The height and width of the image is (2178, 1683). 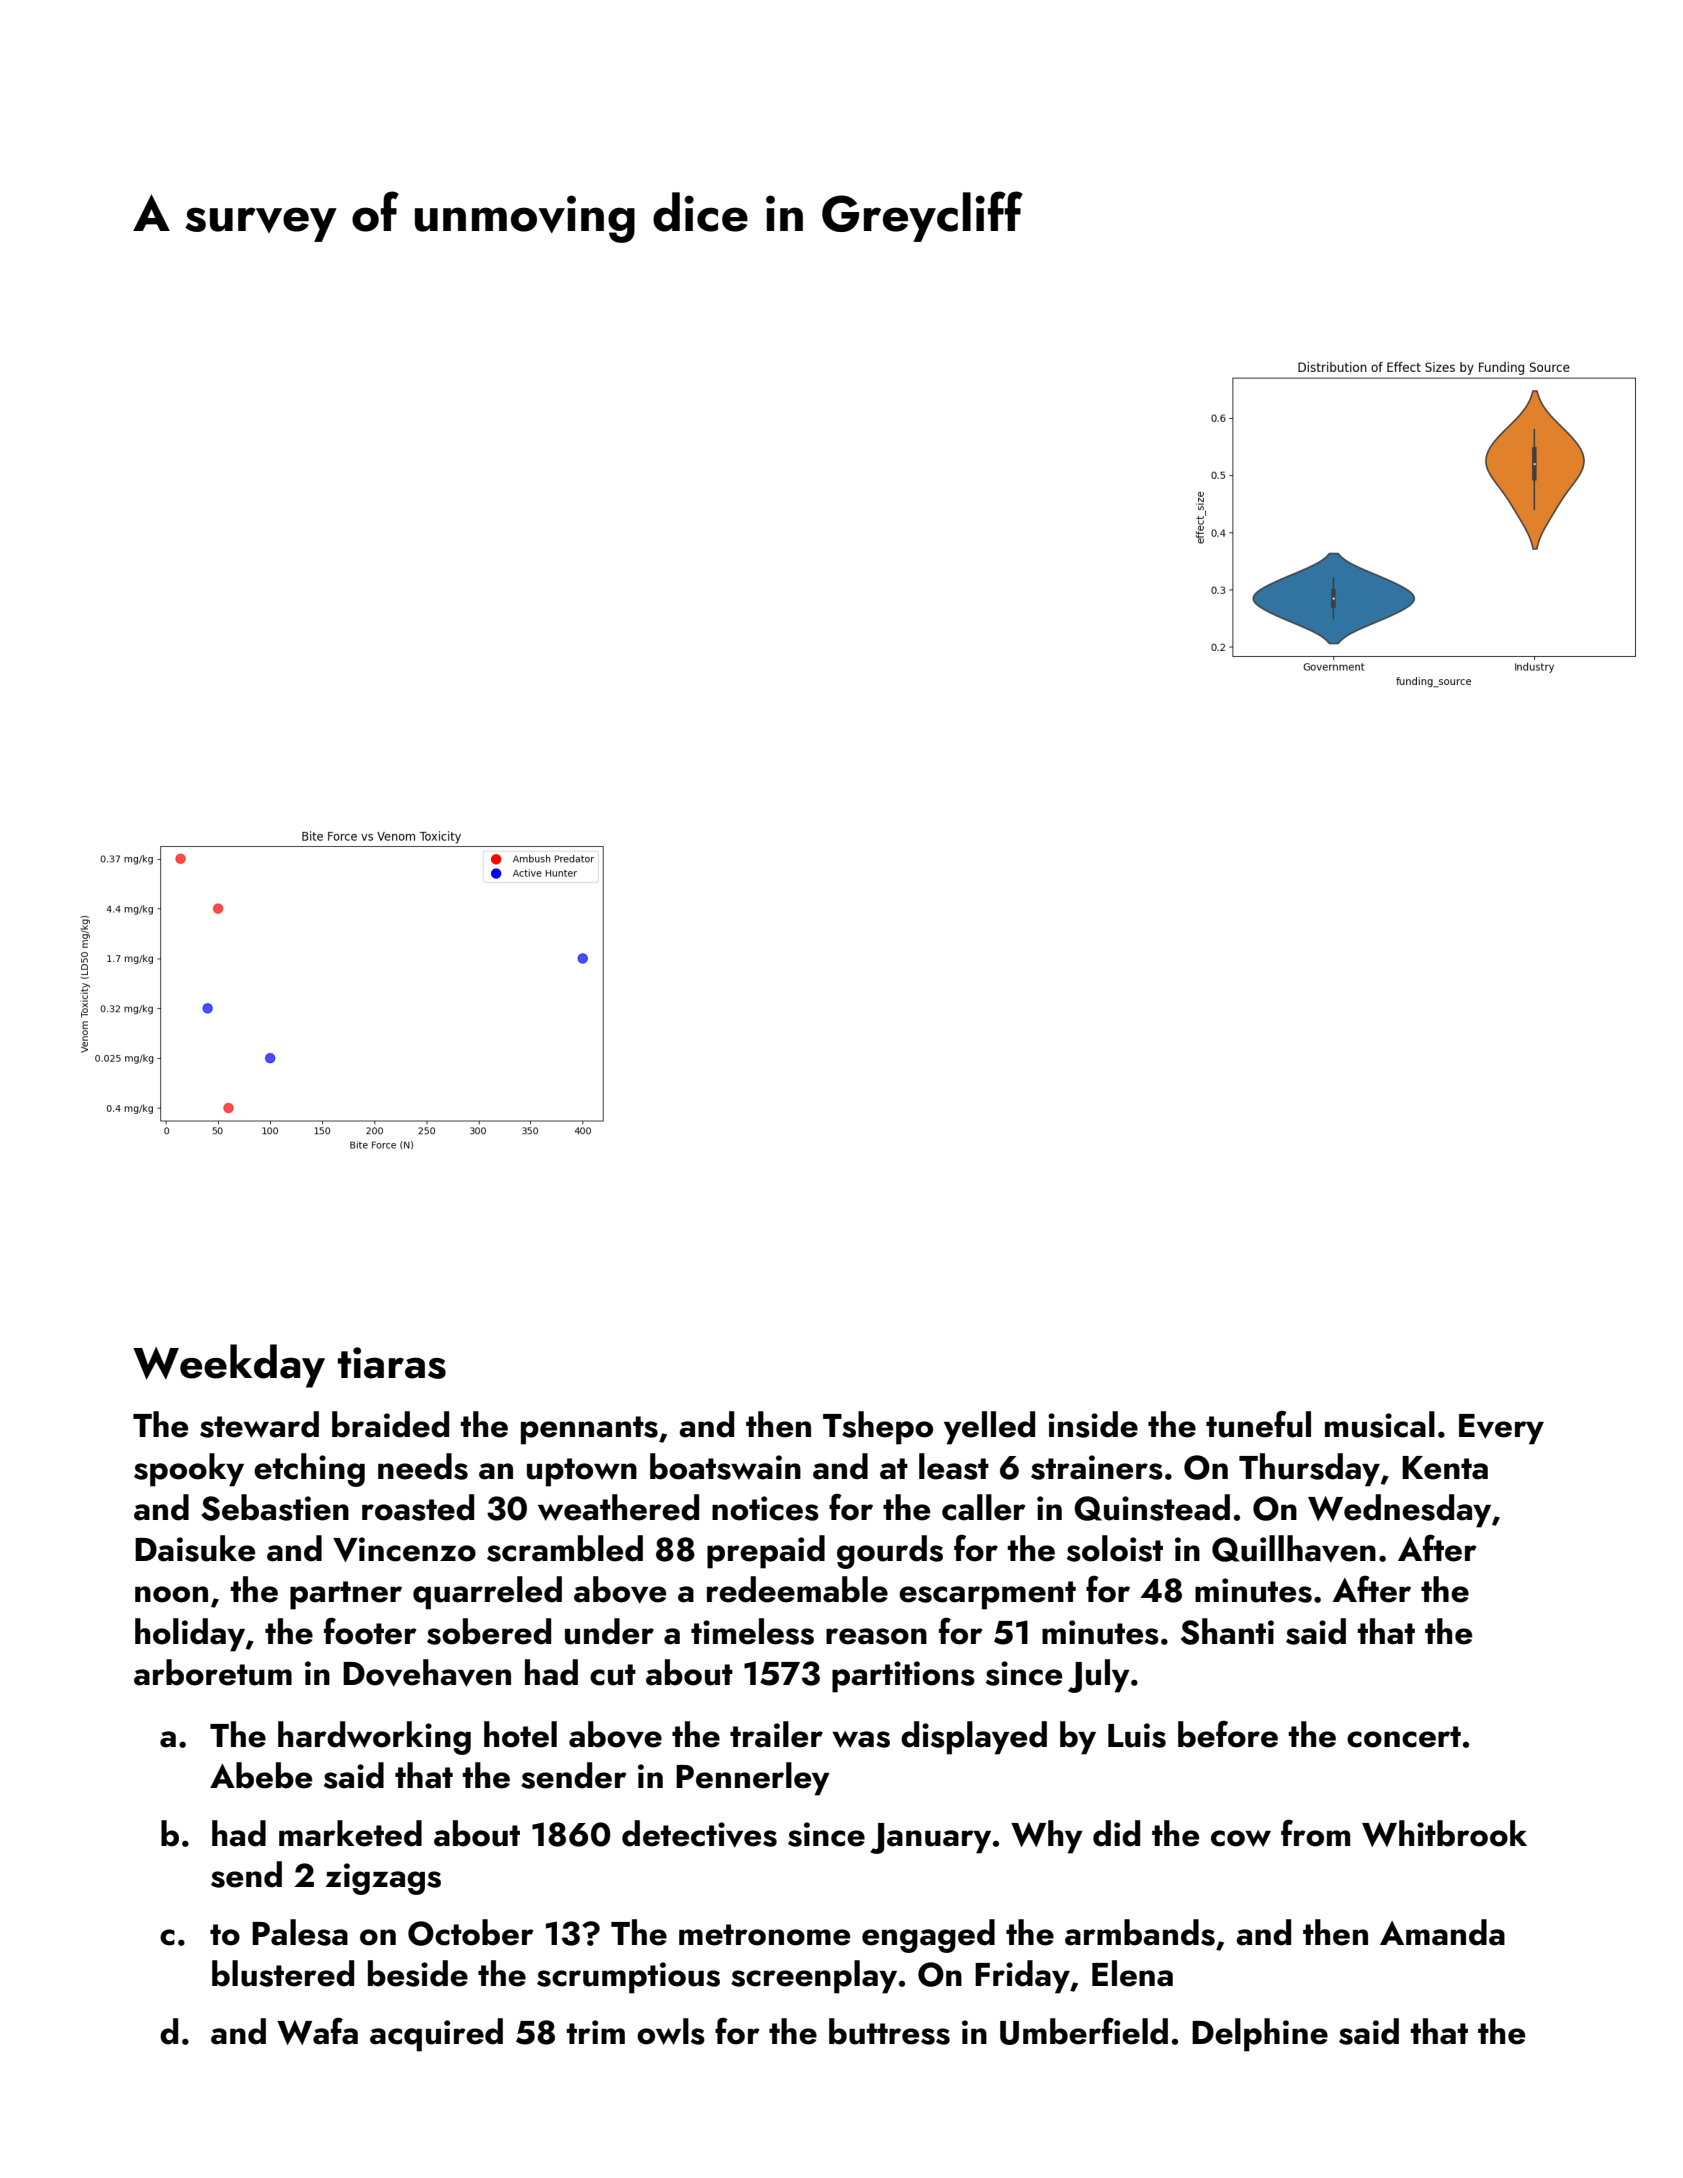 What do you see at coordinates (300, 1932) in the image?
I see `Palesa` at bounding box center [300, 1932].
